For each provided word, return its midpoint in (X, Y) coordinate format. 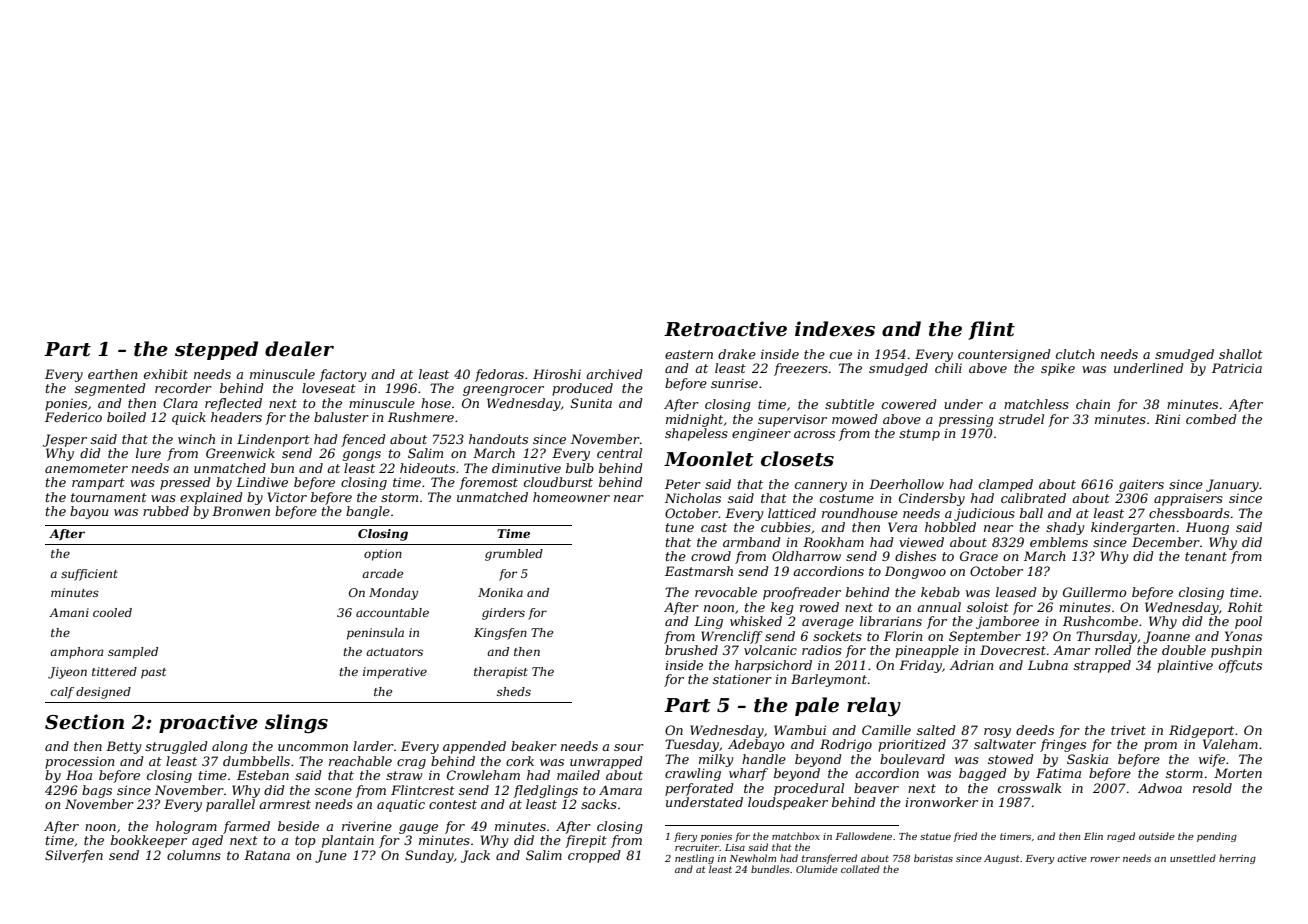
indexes (835, 329)
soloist (988, 607)
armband (752, 542)
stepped (216, 350)
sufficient (89, 575)
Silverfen (74, 856)
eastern (689, 354)
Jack (475, 856)
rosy (997, 733)
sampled (133, 653)
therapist (501, 673)
